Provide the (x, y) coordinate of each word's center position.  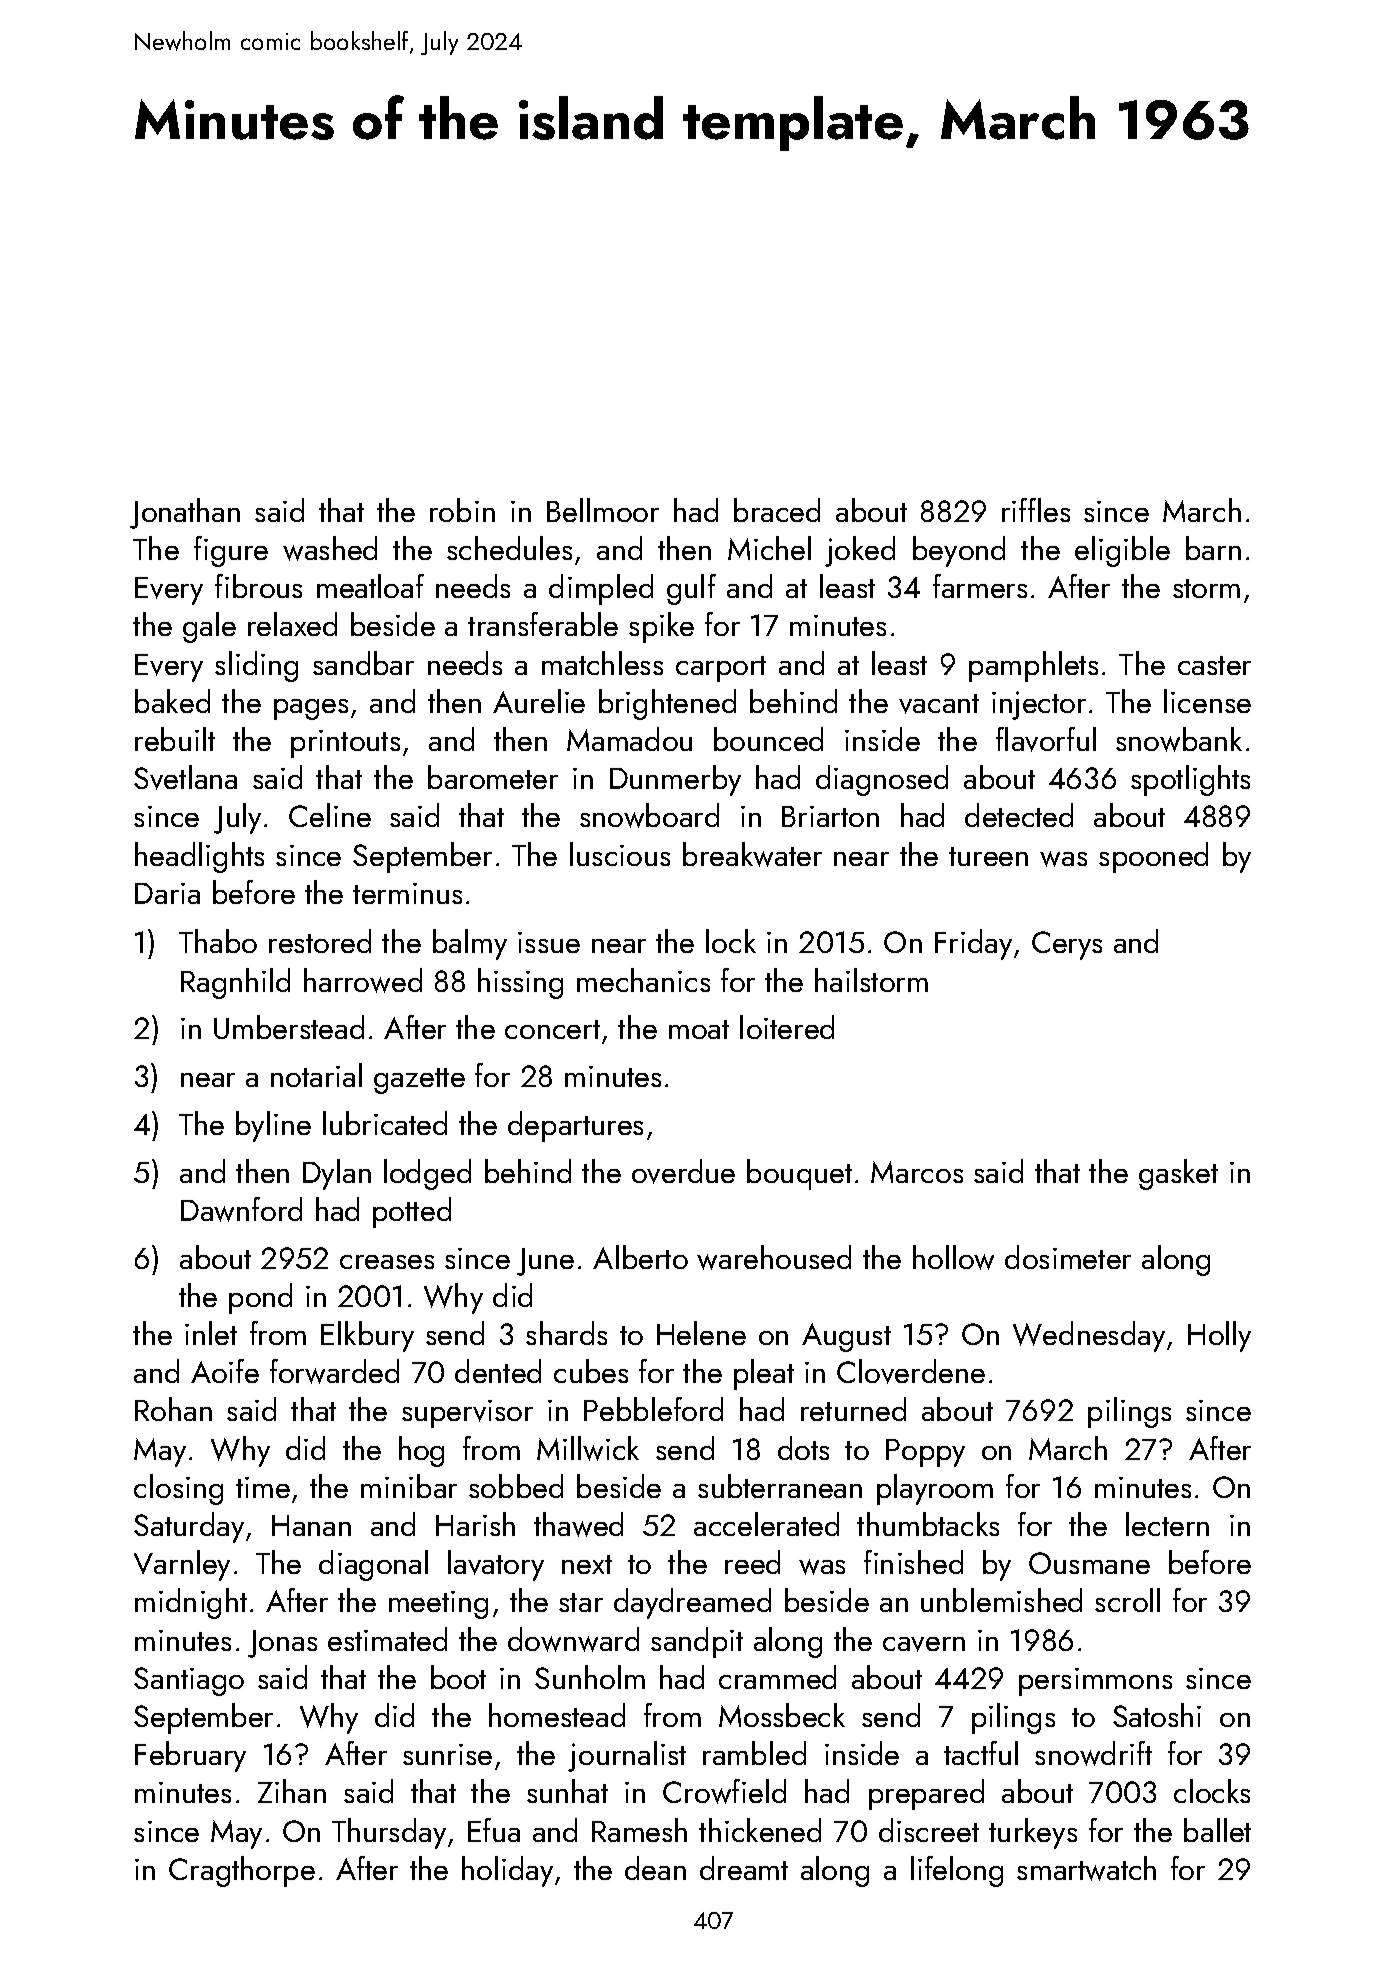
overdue (683, 1171)
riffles (1036, 510)
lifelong (957, 1871)
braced (777, 510)
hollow (953, 1257)
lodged (427, 1174)
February (190, 1756)
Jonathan (185, 513)
